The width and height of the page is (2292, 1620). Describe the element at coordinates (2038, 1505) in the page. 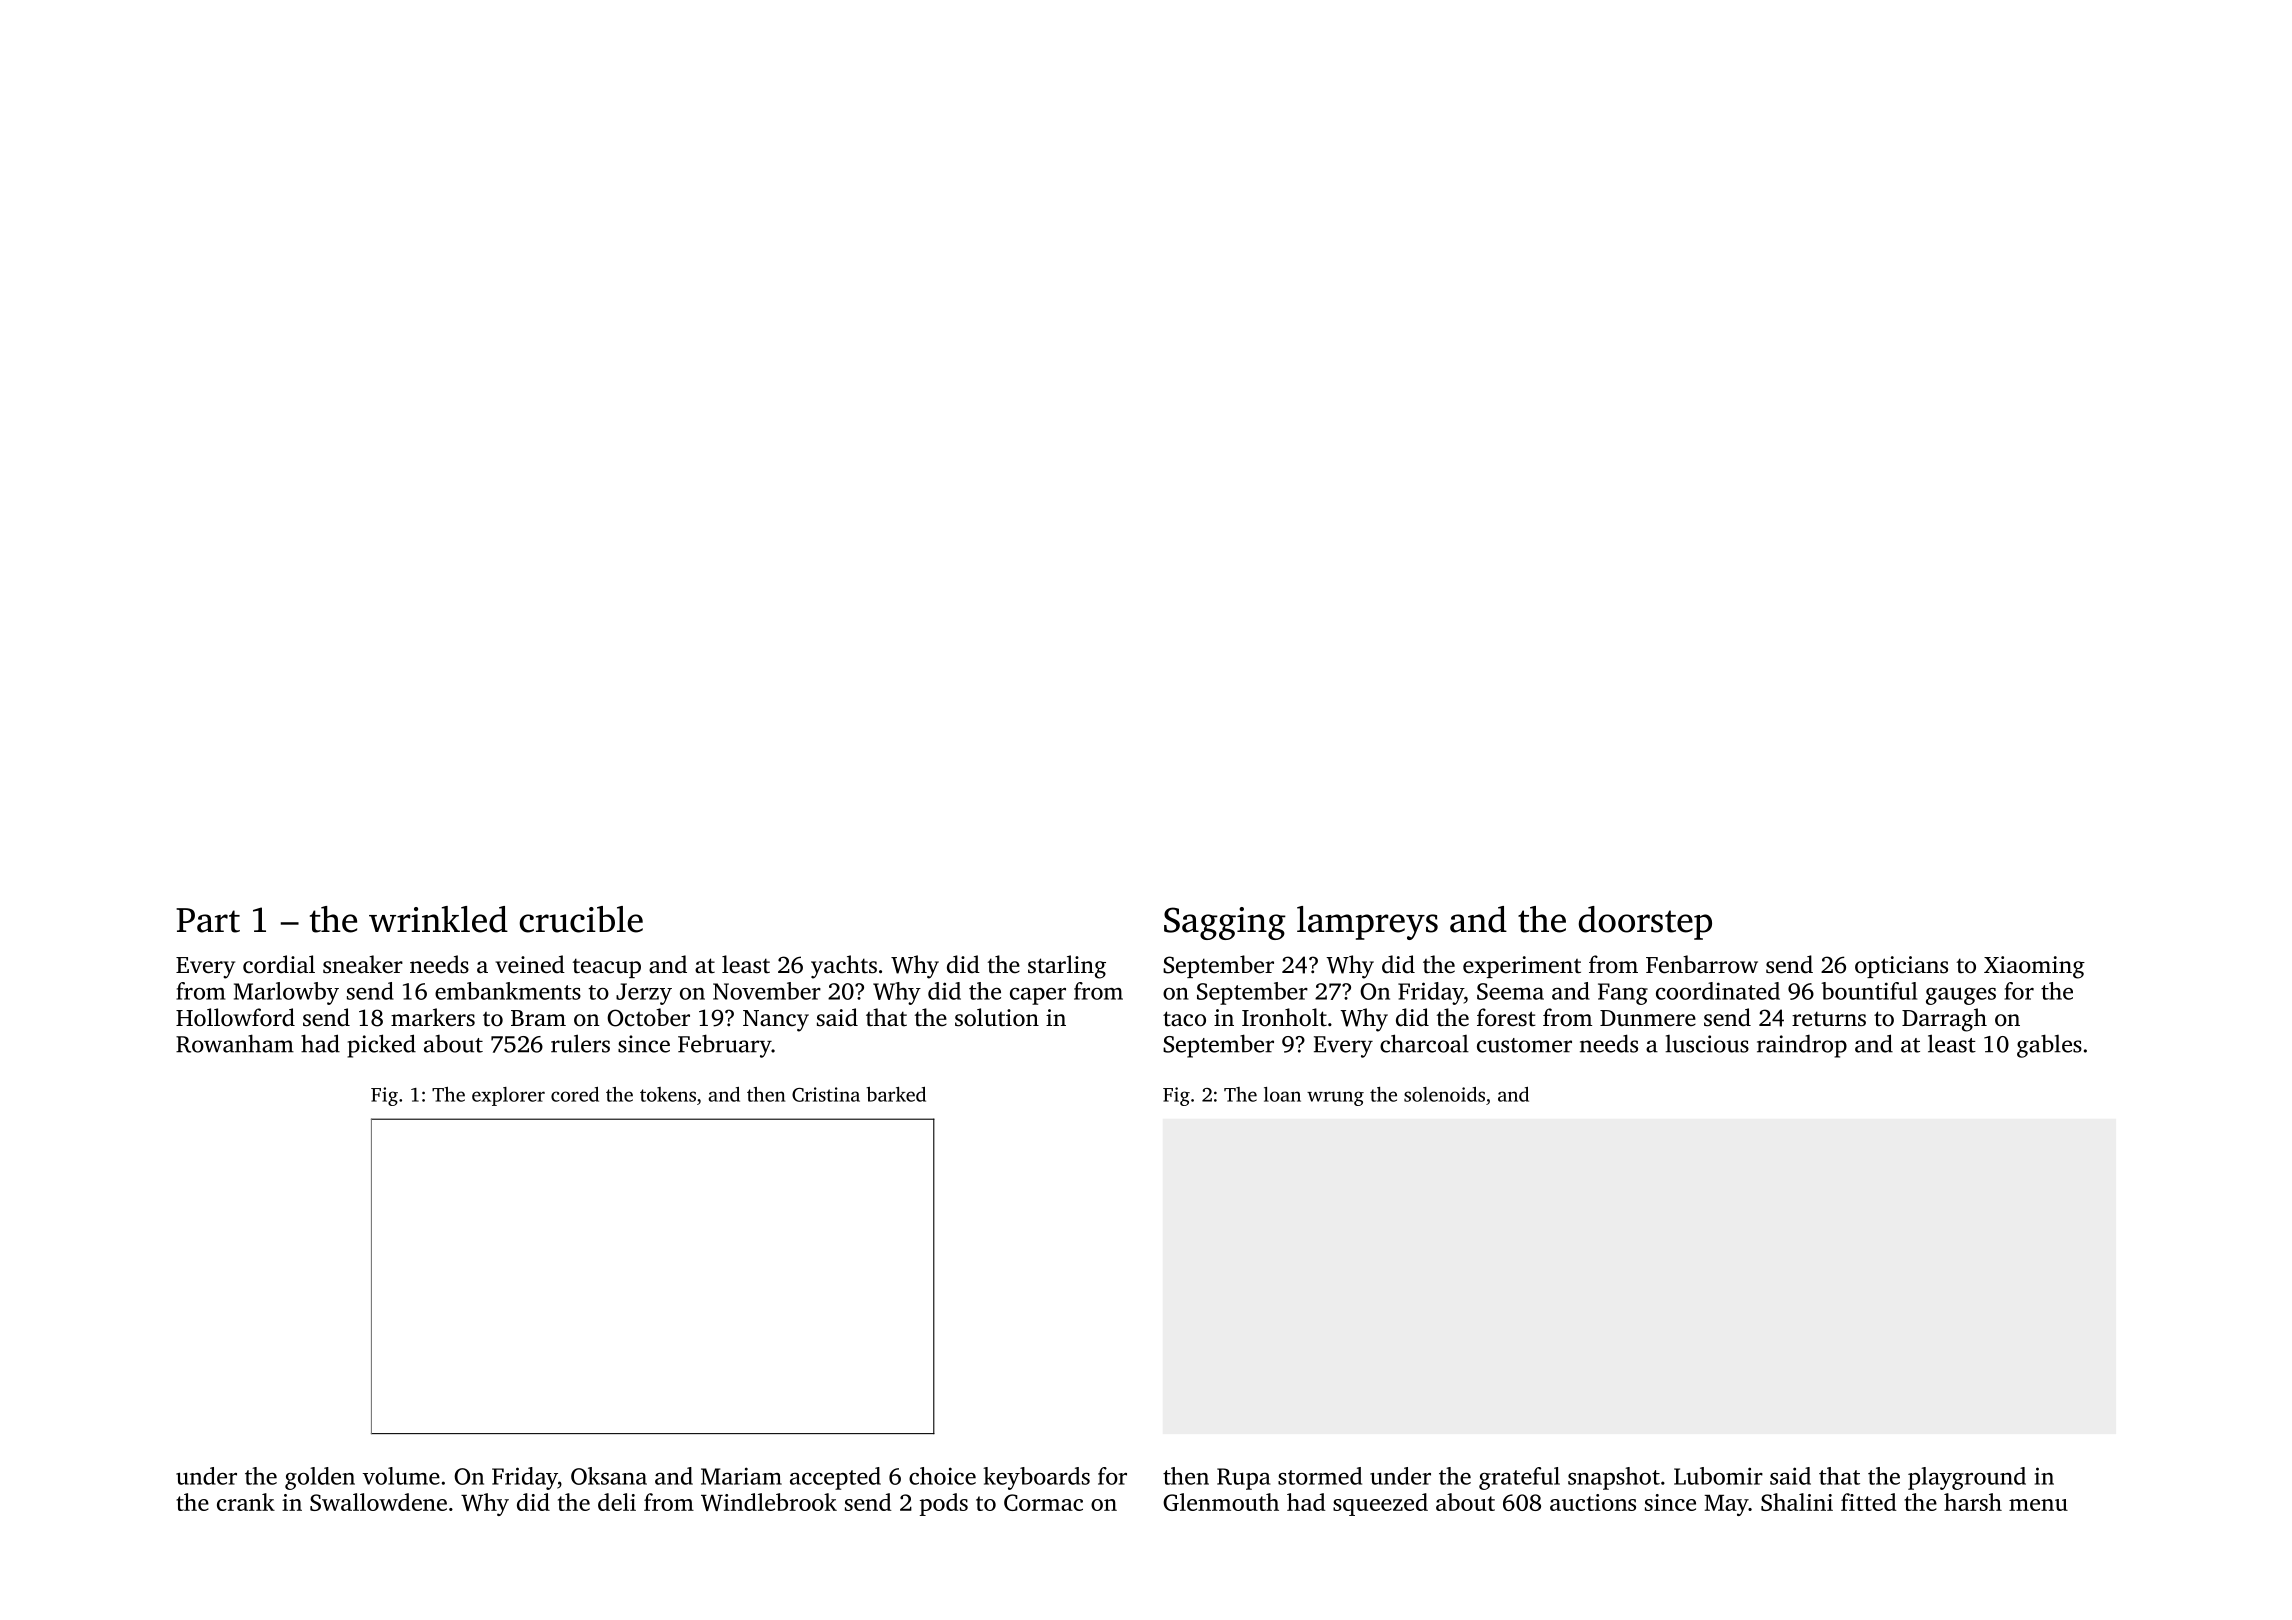

I see `menu` at that location.
